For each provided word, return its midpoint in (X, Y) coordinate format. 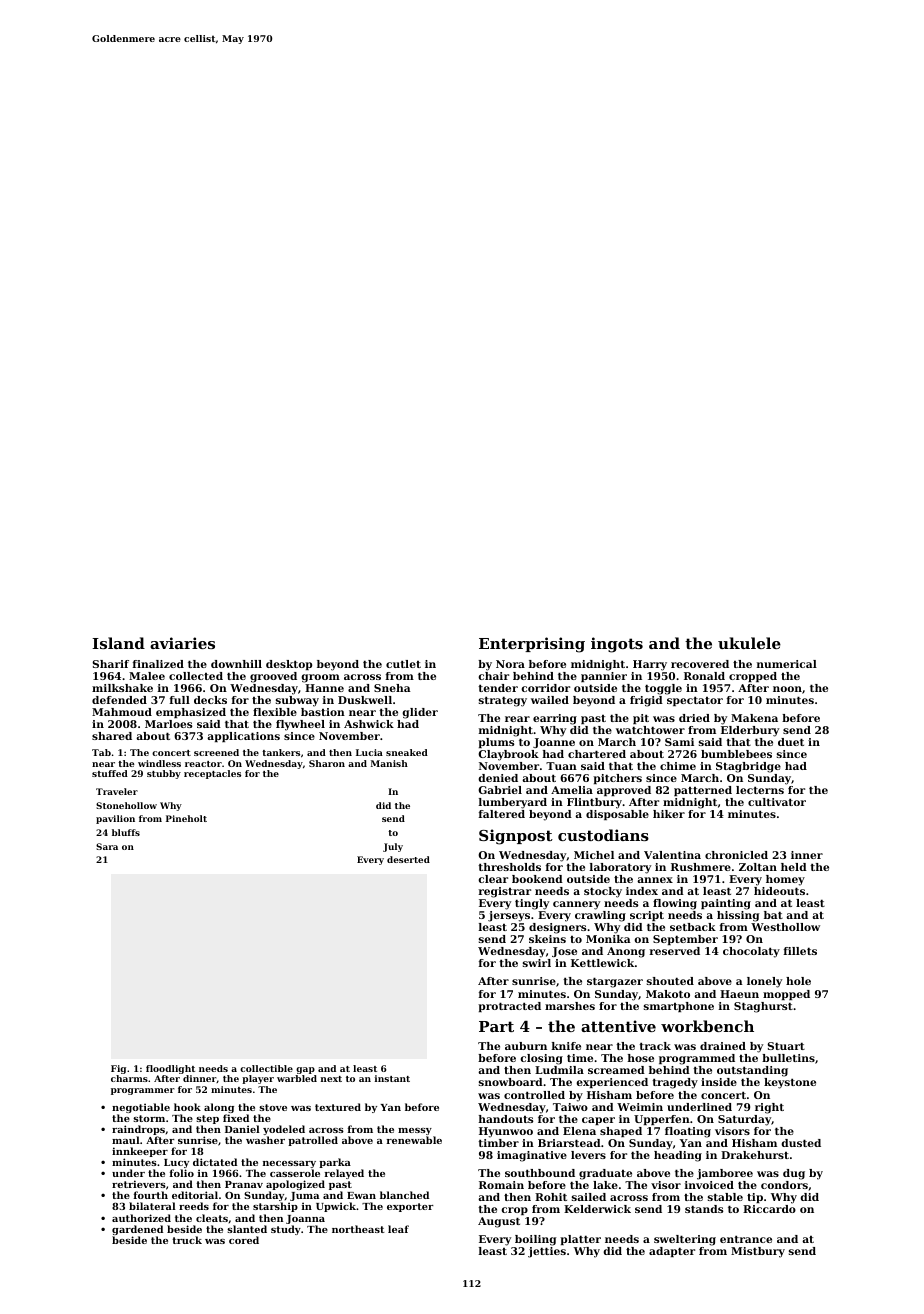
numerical (786, 664)
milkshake (122, 688)
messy (415, 1131)
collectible (266, 1068)
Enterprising (532, 645)
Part (496, 1026)
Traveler (117, 791)
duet (791, 742)
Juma (304, 1197)
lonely (764, 982)
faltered (501, 814)
